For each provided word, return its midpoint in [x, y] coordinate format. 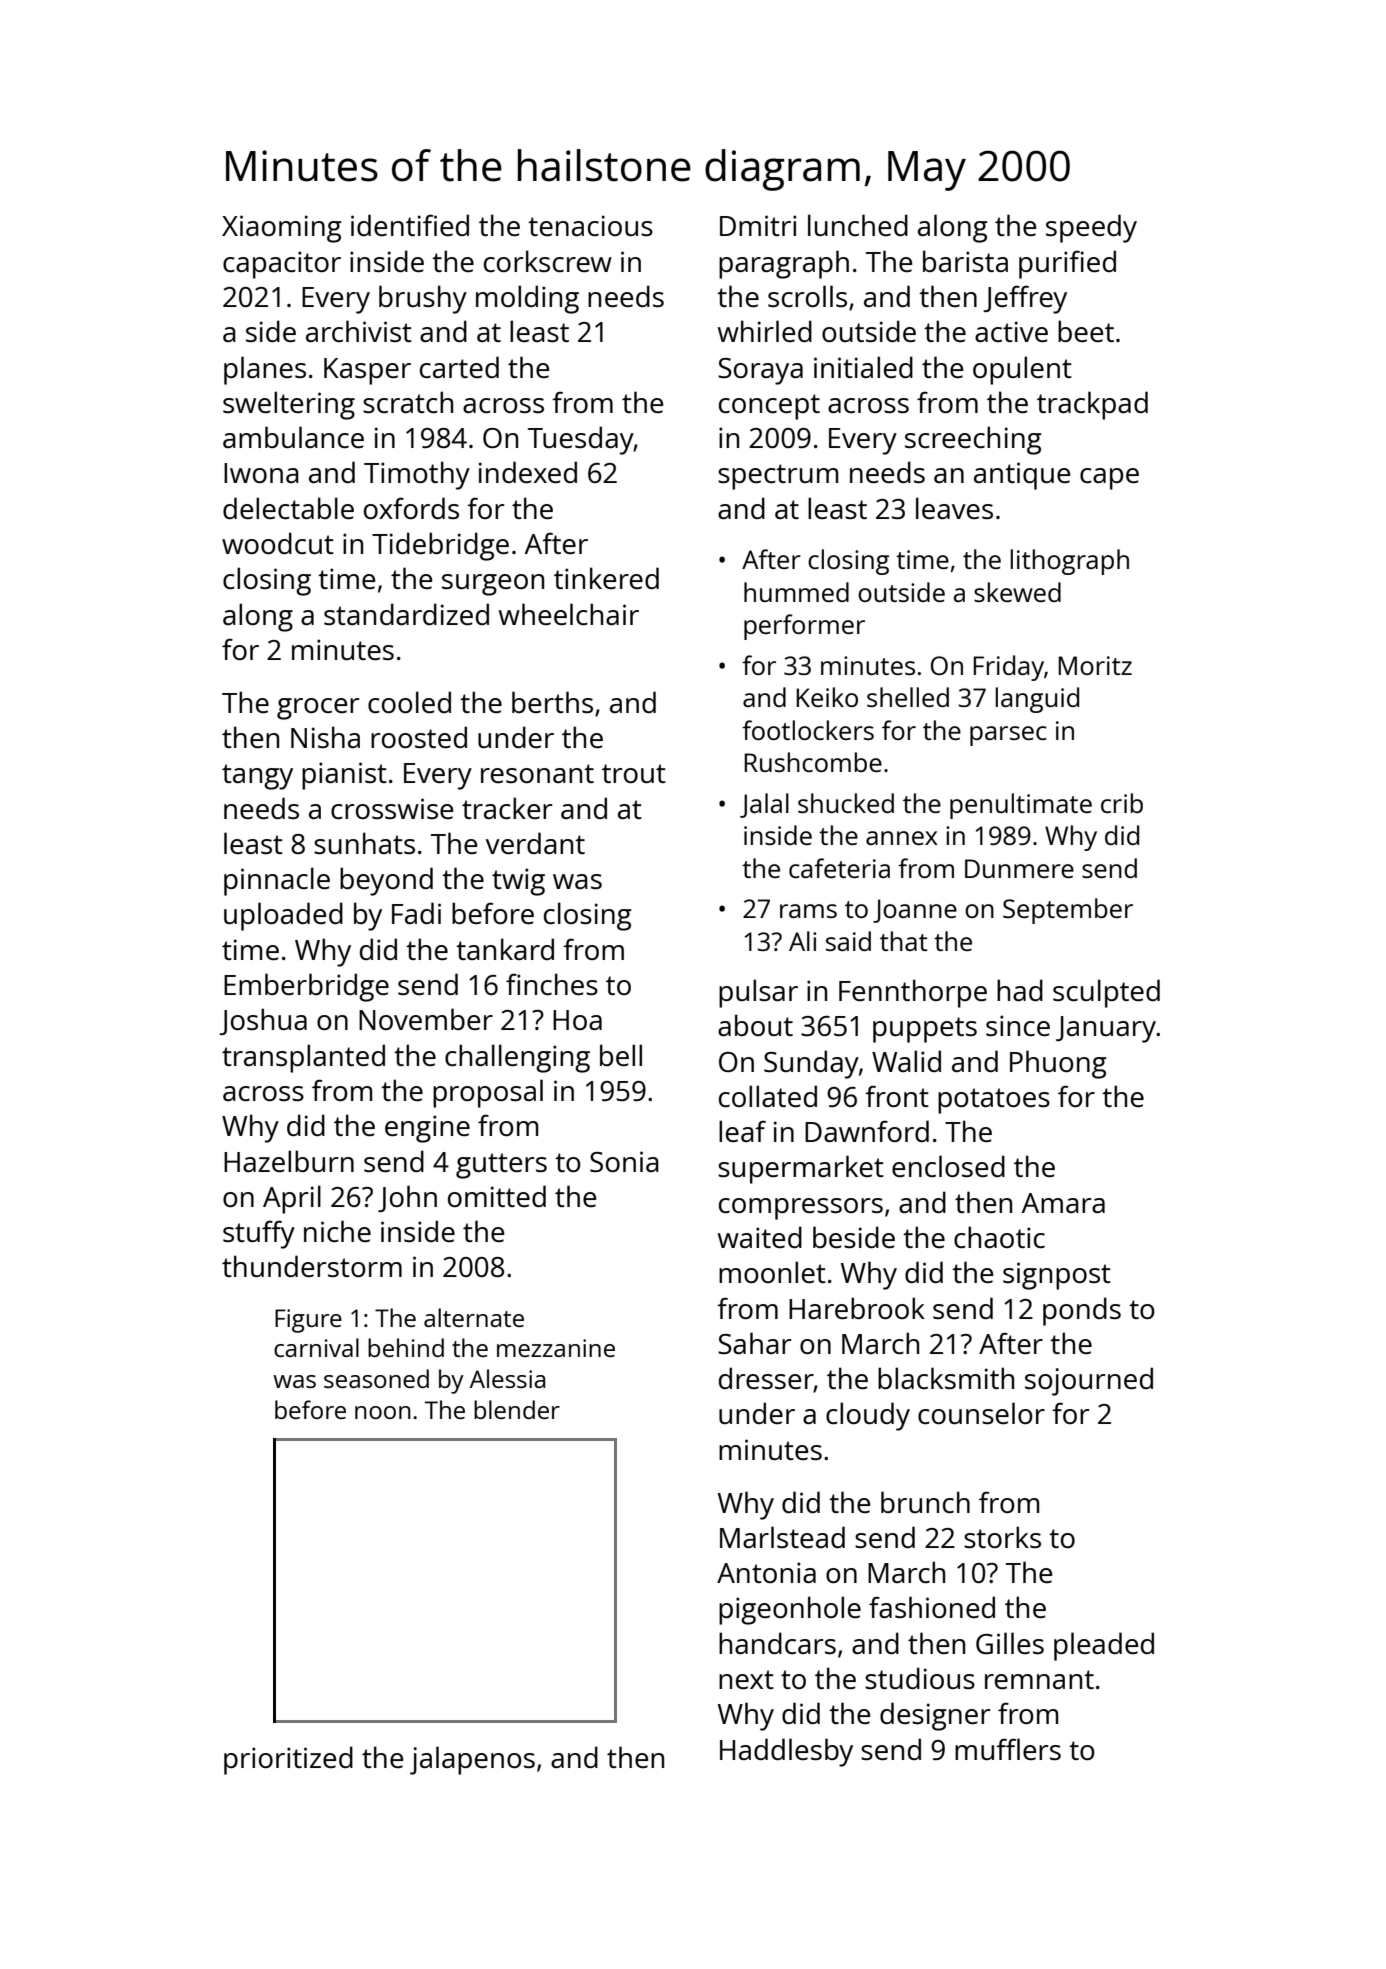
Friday [1008, 668]
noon [383, 1412]
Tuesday [581, 440]
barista [965, 261]
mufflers [1008, 1749]
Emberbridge [306, 987]
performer [804, 627]
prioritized [288, 1760]
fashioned [932, 1607]
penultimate [1021, 806]
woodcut [278, 543]
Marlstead [782, 1537]
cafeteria [839, 868]
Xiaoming [282, 229]
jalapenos [472, 1760]
